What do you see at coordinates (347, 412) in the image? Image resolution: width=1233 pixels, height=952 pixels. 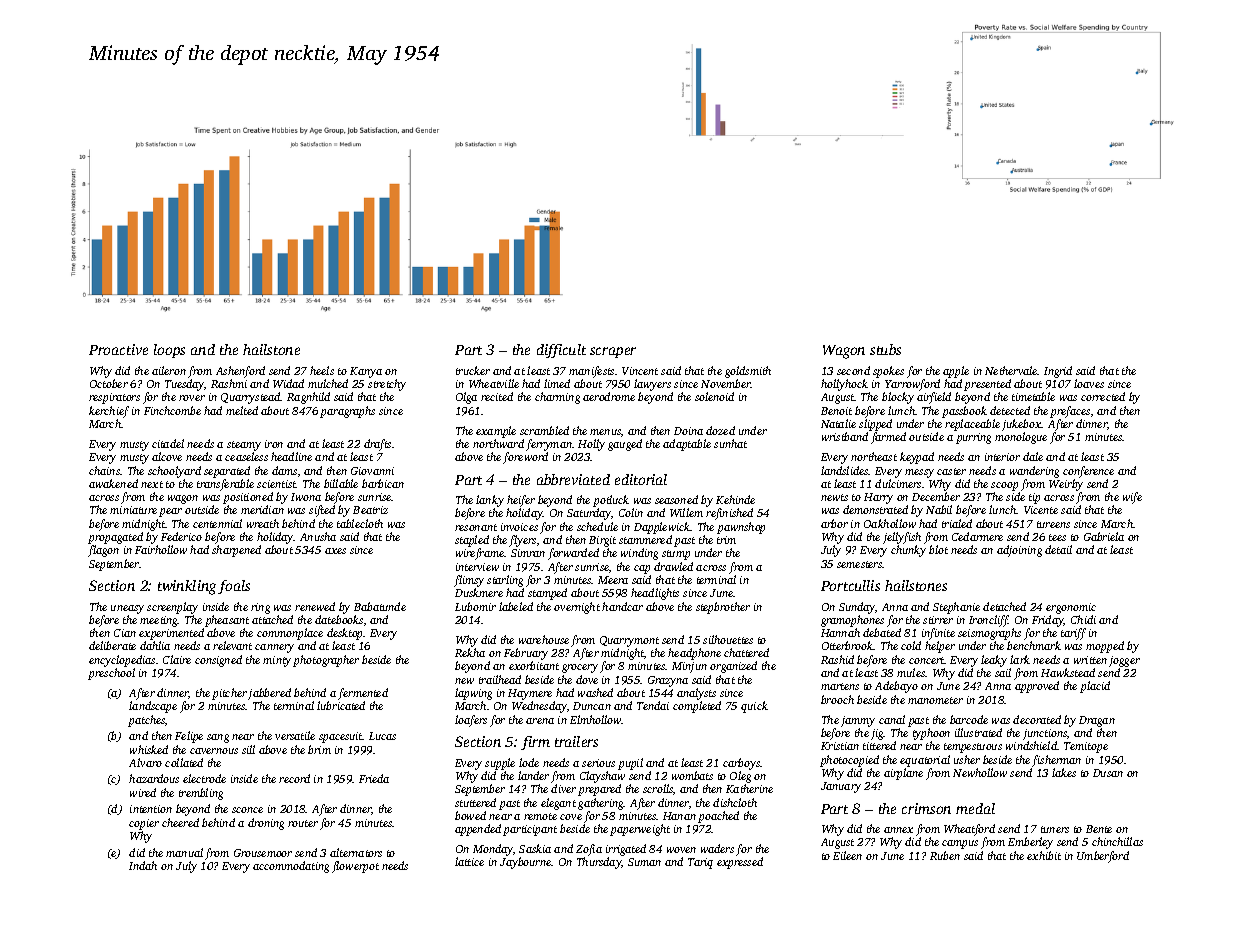 I see `paragraphs` at bounding box center [347, 412].
